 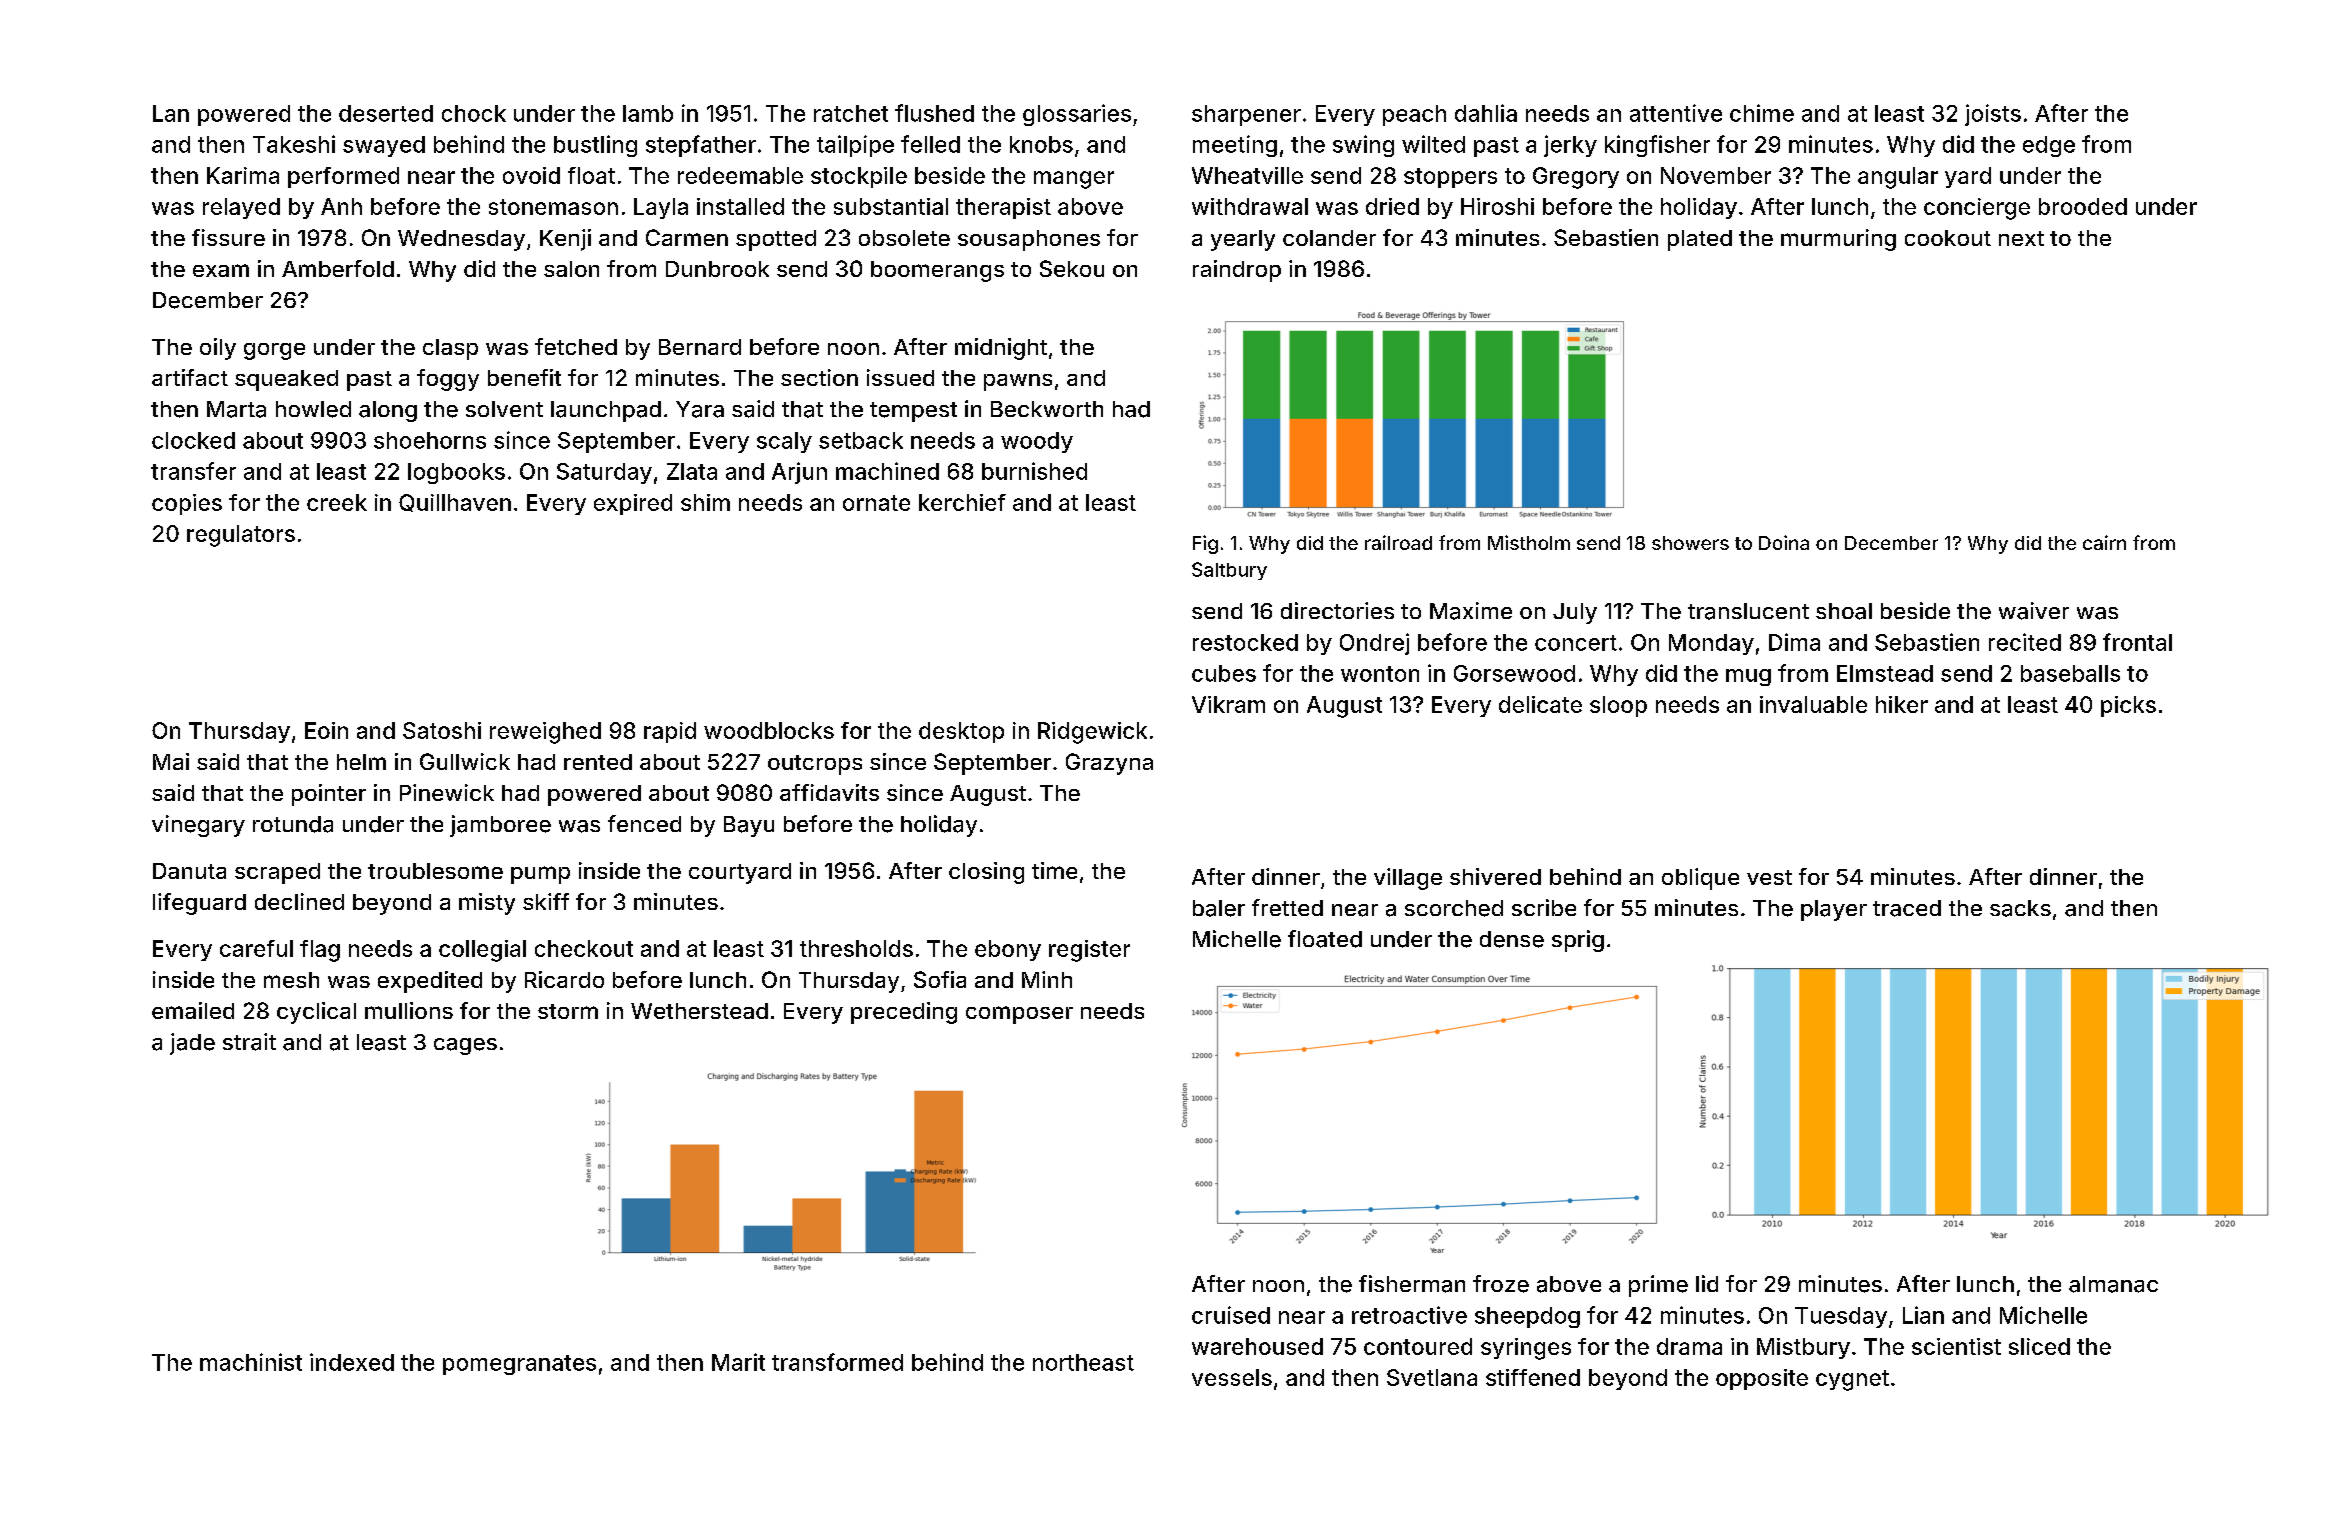 I want to click on Takeshi, so click(x=294, y=144).
